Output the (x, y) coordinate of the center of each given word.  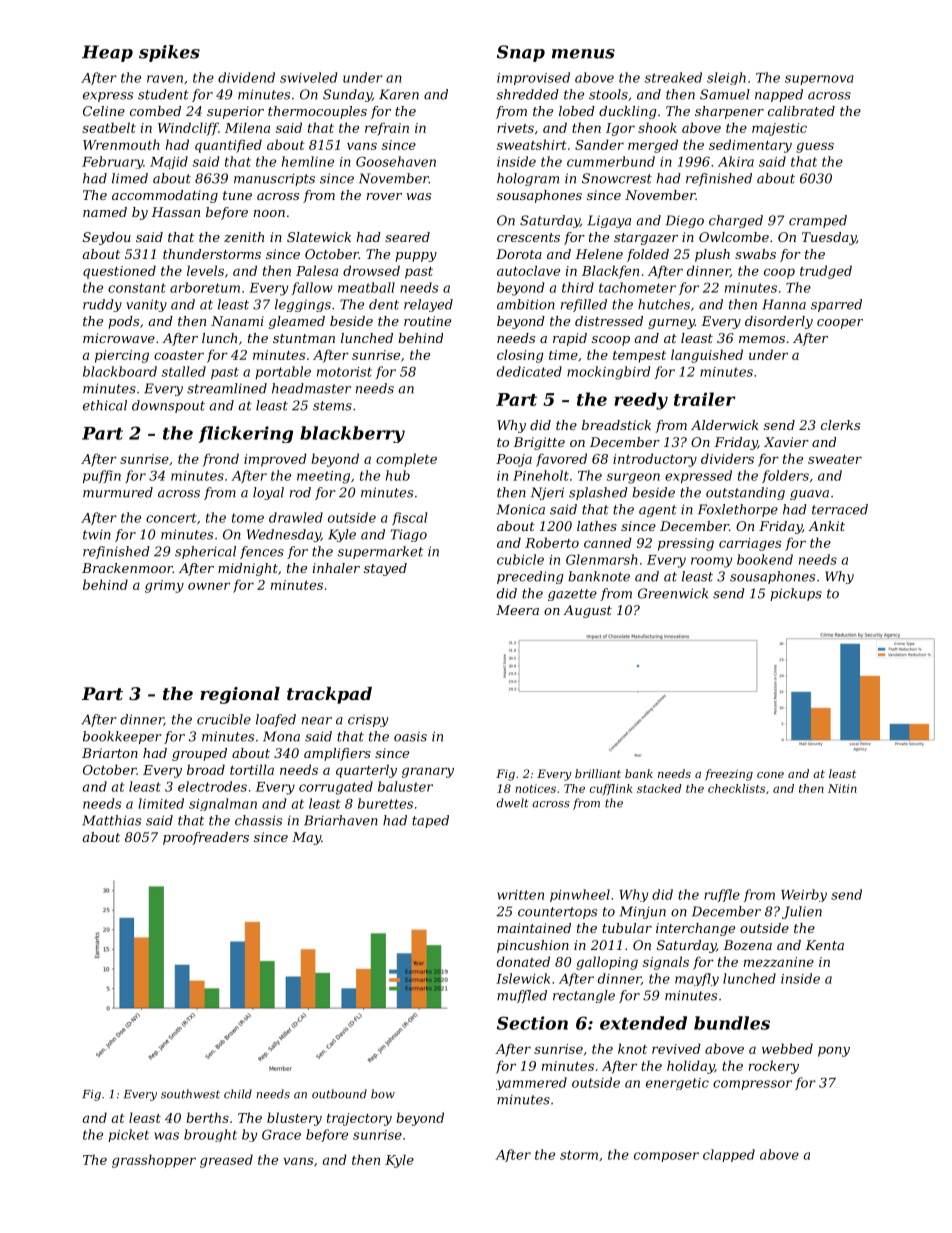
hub (398, 475)
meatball (366, 287)
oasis (410, 736)
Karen (399, 94)
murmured (118, 492)
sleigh (726, 78)
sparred (836, 305)
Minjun (642, 912)
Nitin (842, 788)
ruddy (102, 305)
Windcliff (188, 129)
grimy (164, 586)
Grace (281, 1134)
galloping (607, 963)
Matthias (111, 820)
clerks (840, 425)
